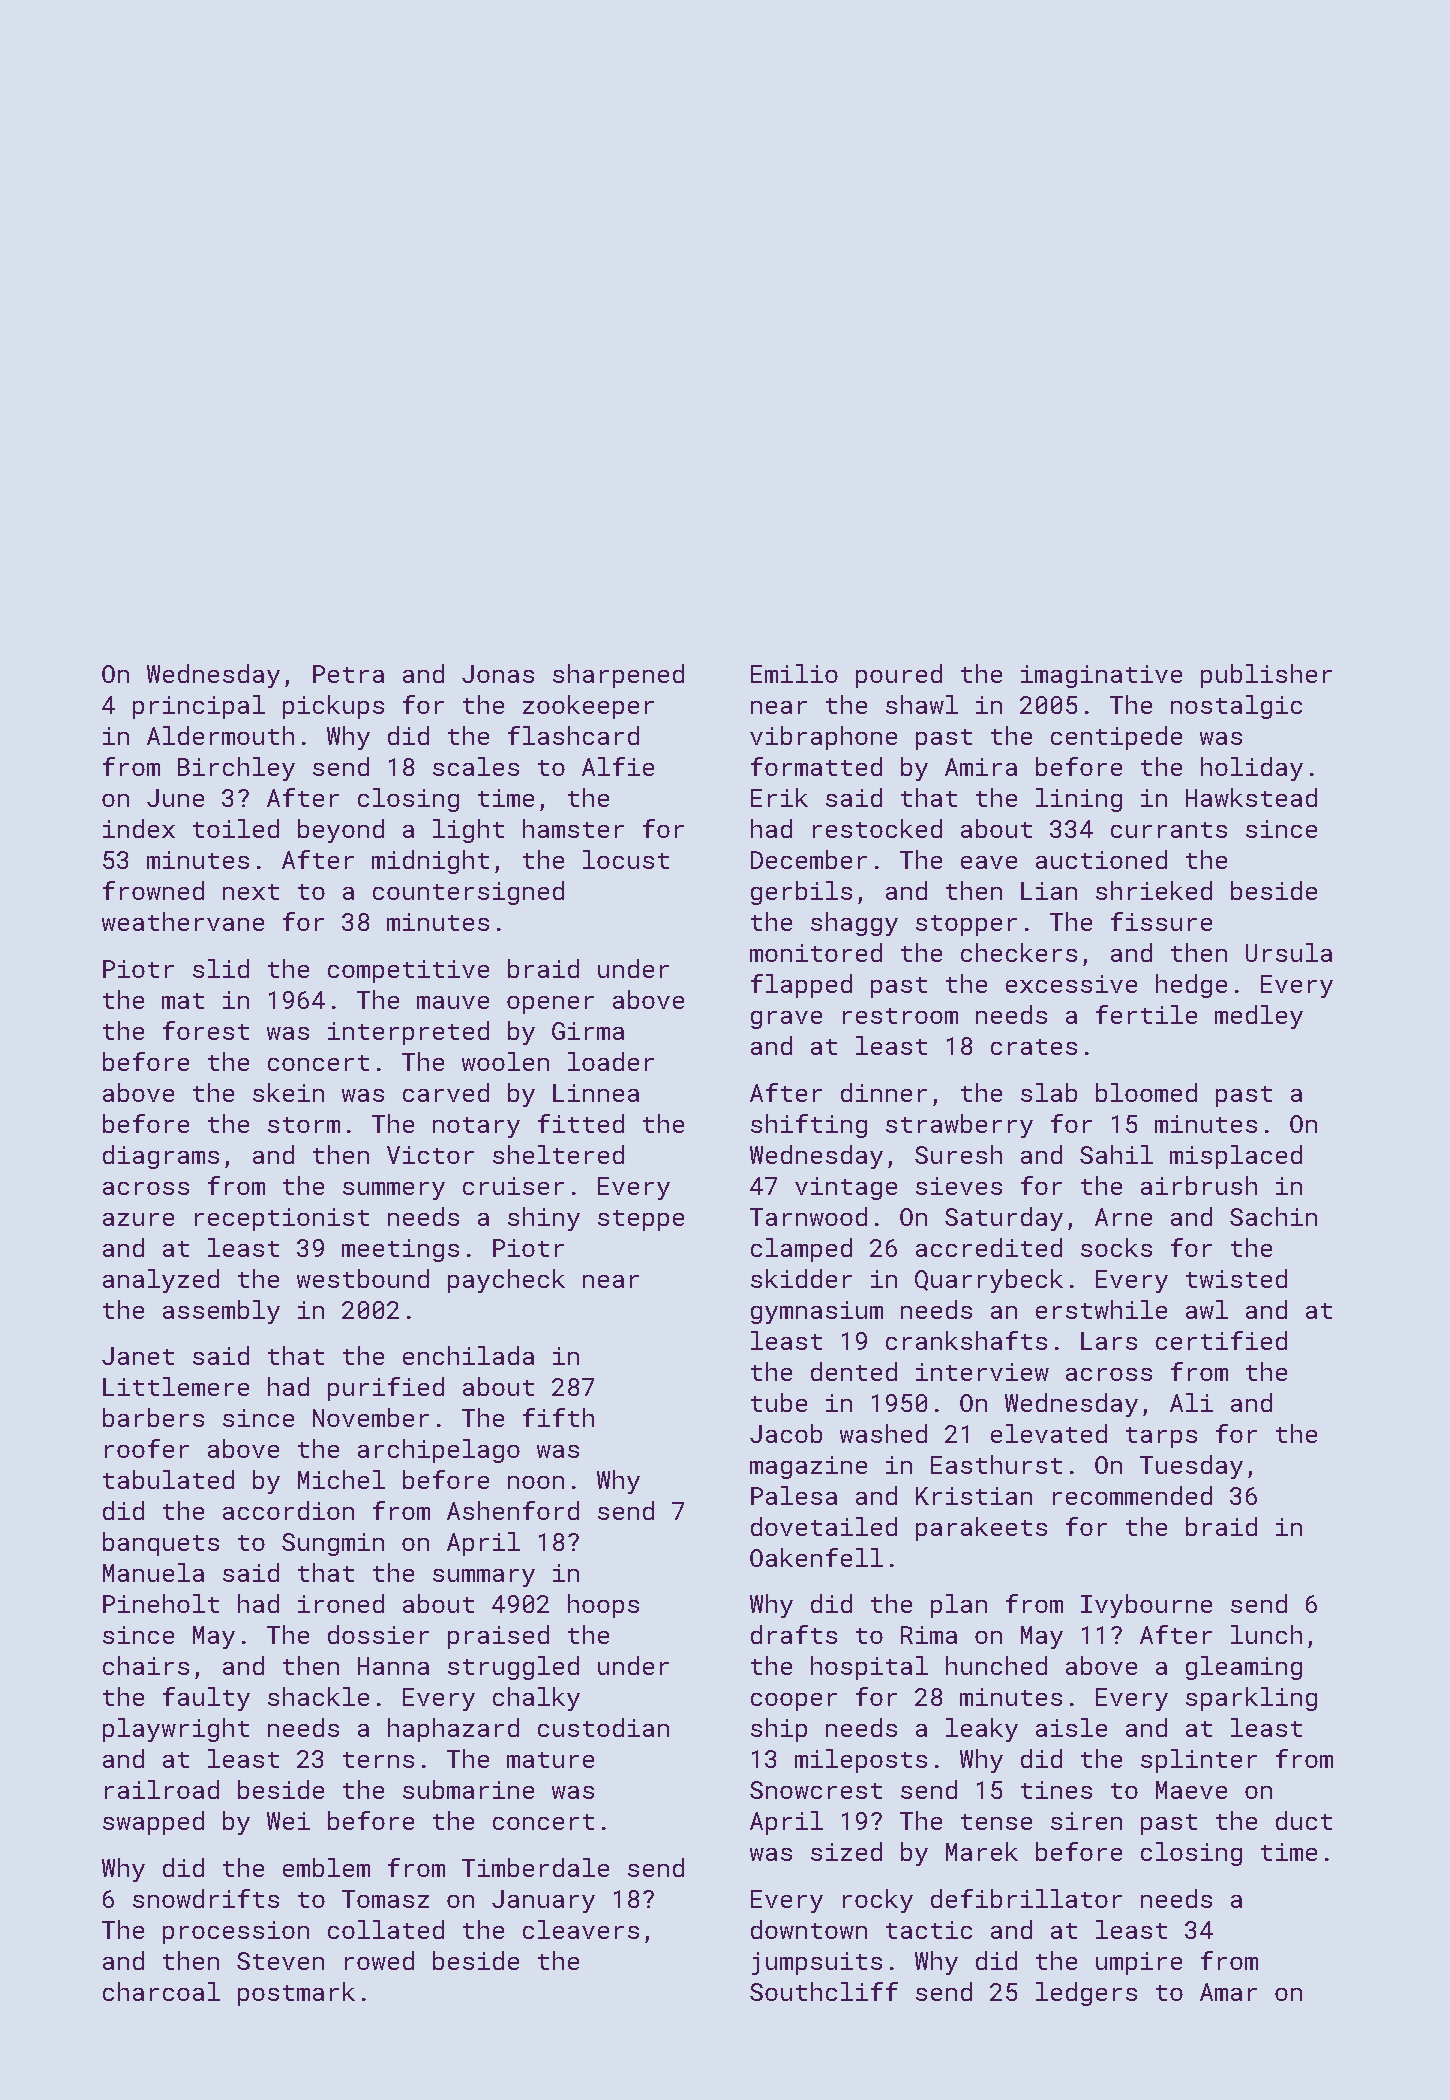 The height and width of the screenshot is (2100, 1450). Describe the element at coordinates (1273, 1216) in the screenshot. I see `Sachin` at that location.
